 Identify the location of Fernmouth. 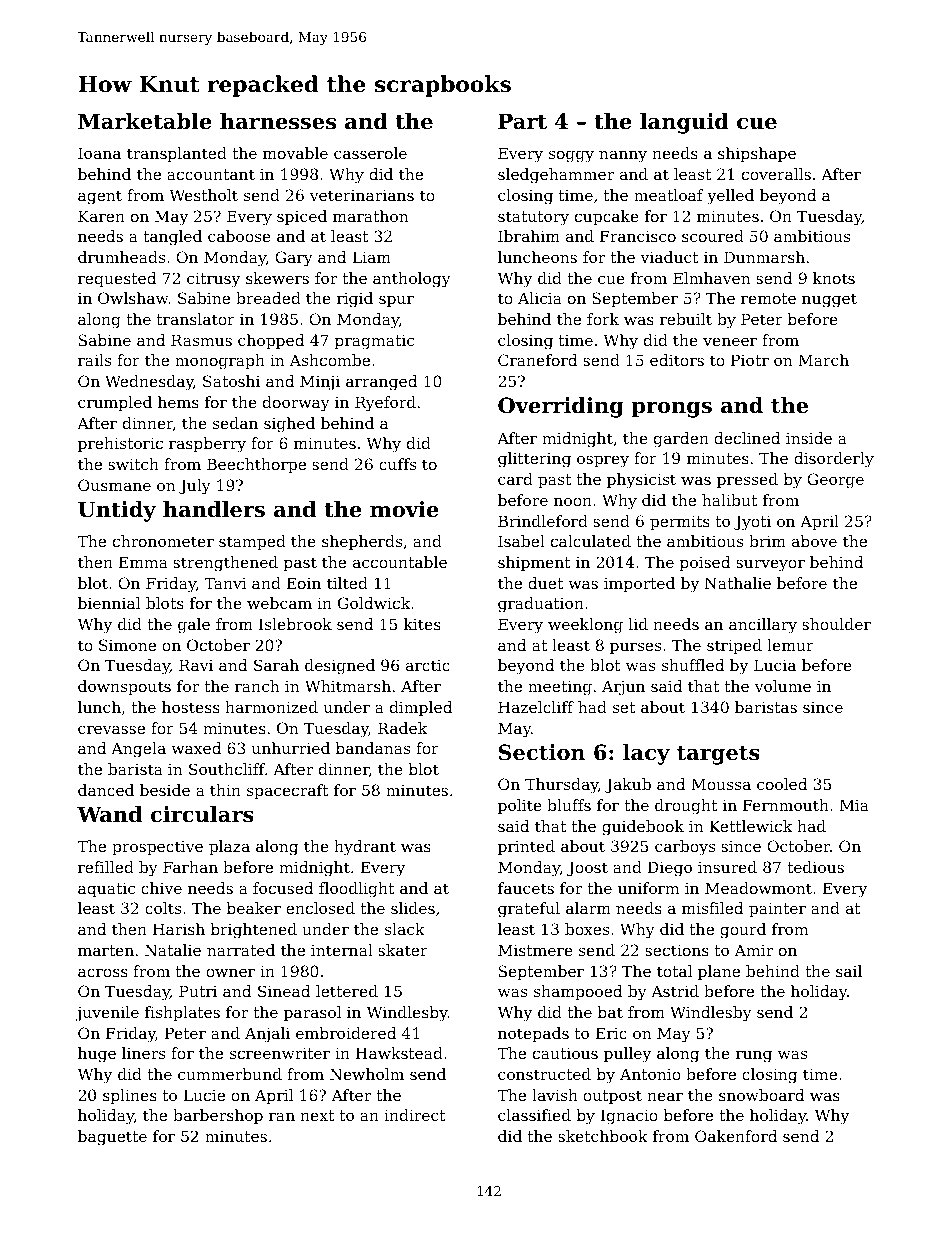
(786, 805).
